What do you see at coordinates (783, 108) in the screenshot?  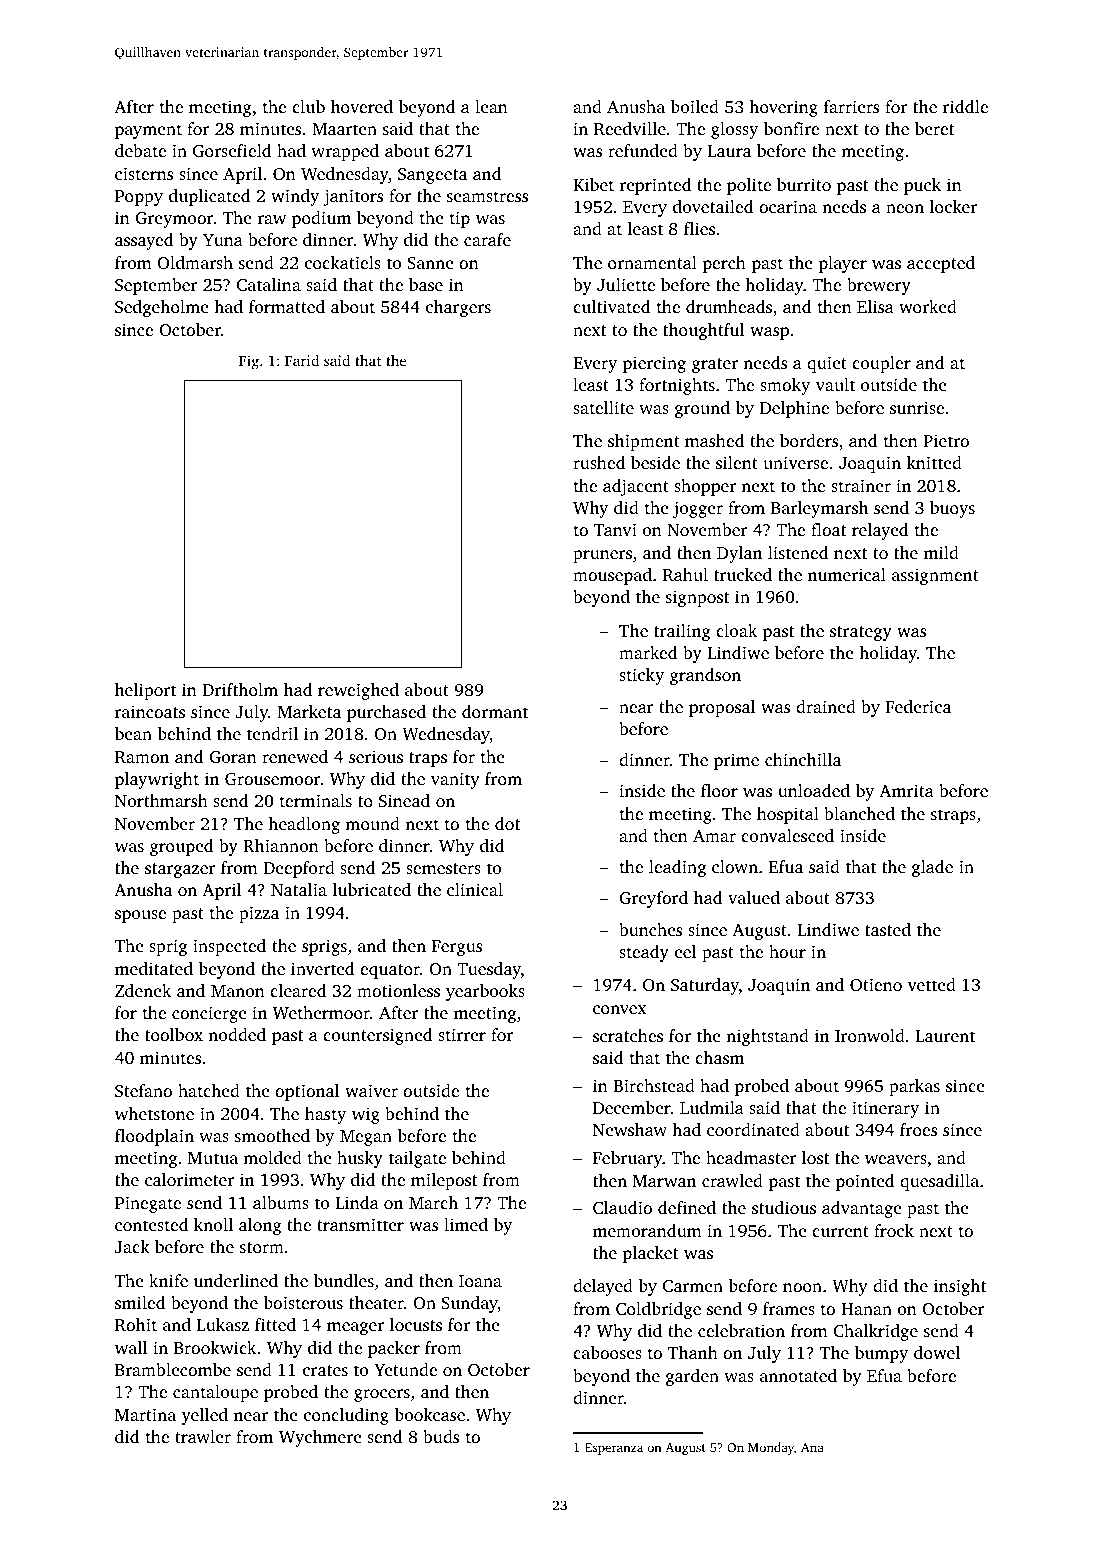 I see `hovering` at bounding box center [783, 108].
